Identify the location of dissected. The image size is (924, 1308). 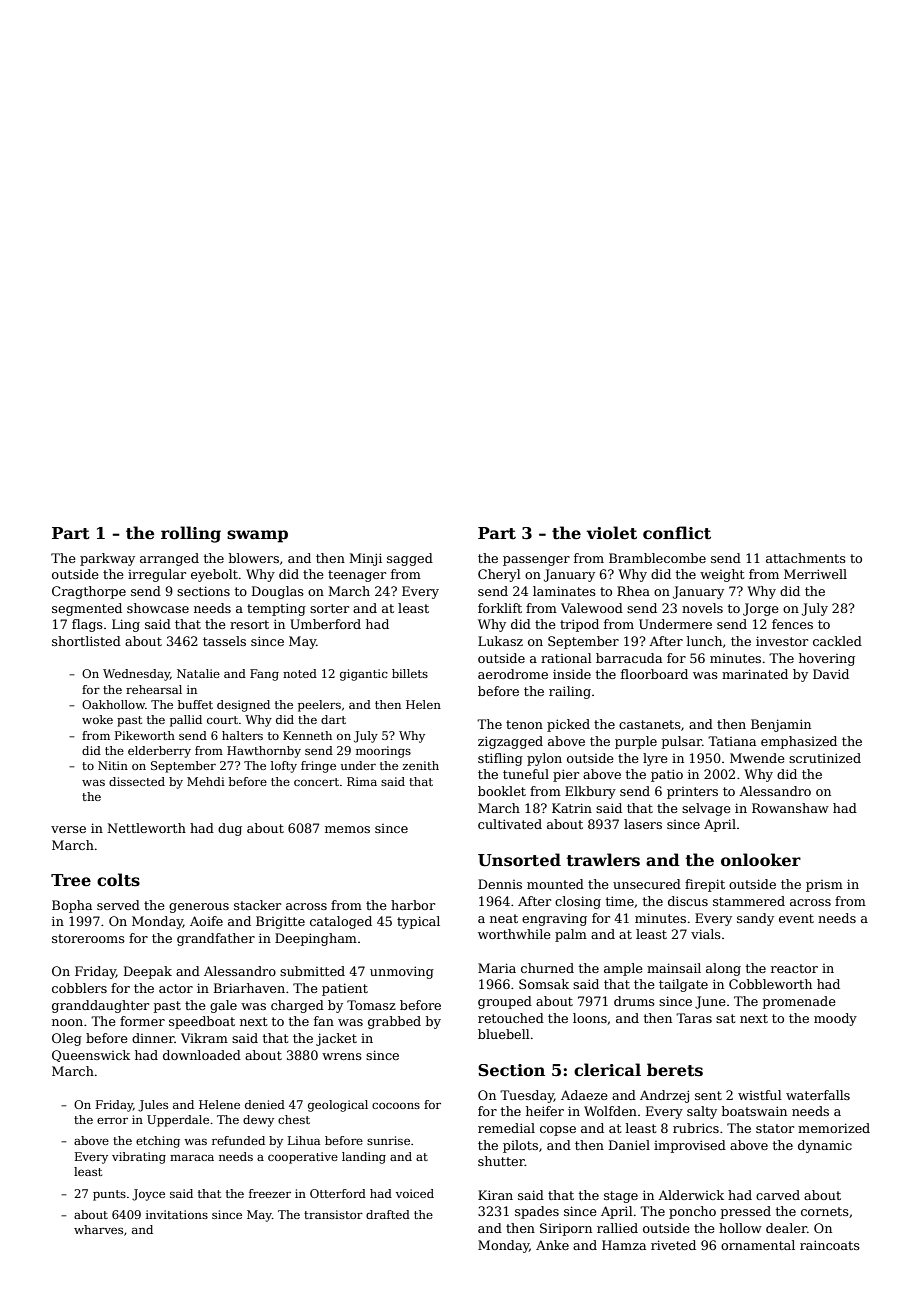
(137, 781).
